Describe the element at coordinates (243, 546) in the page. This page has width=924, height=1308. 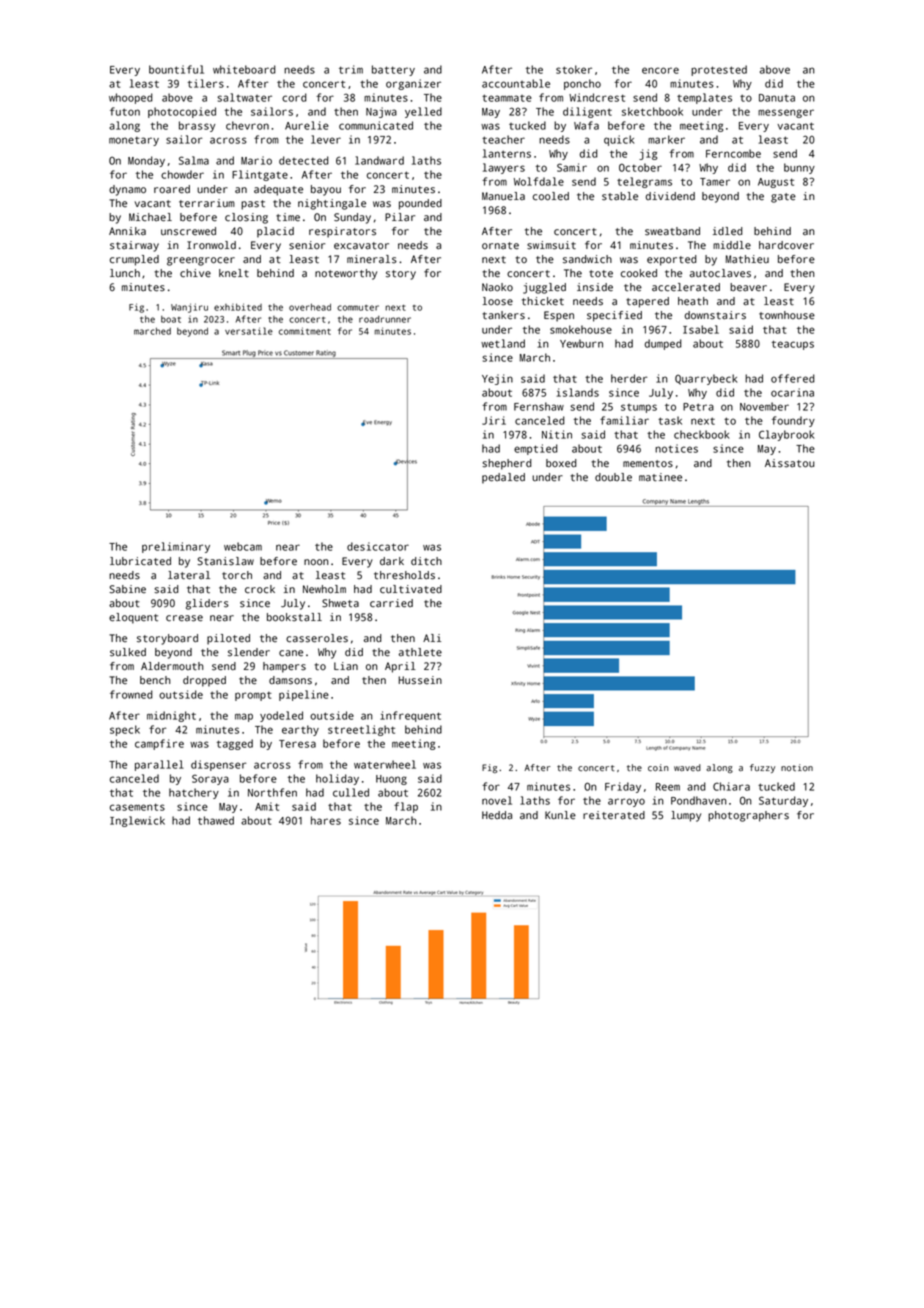
I see `webcam` at that location.
